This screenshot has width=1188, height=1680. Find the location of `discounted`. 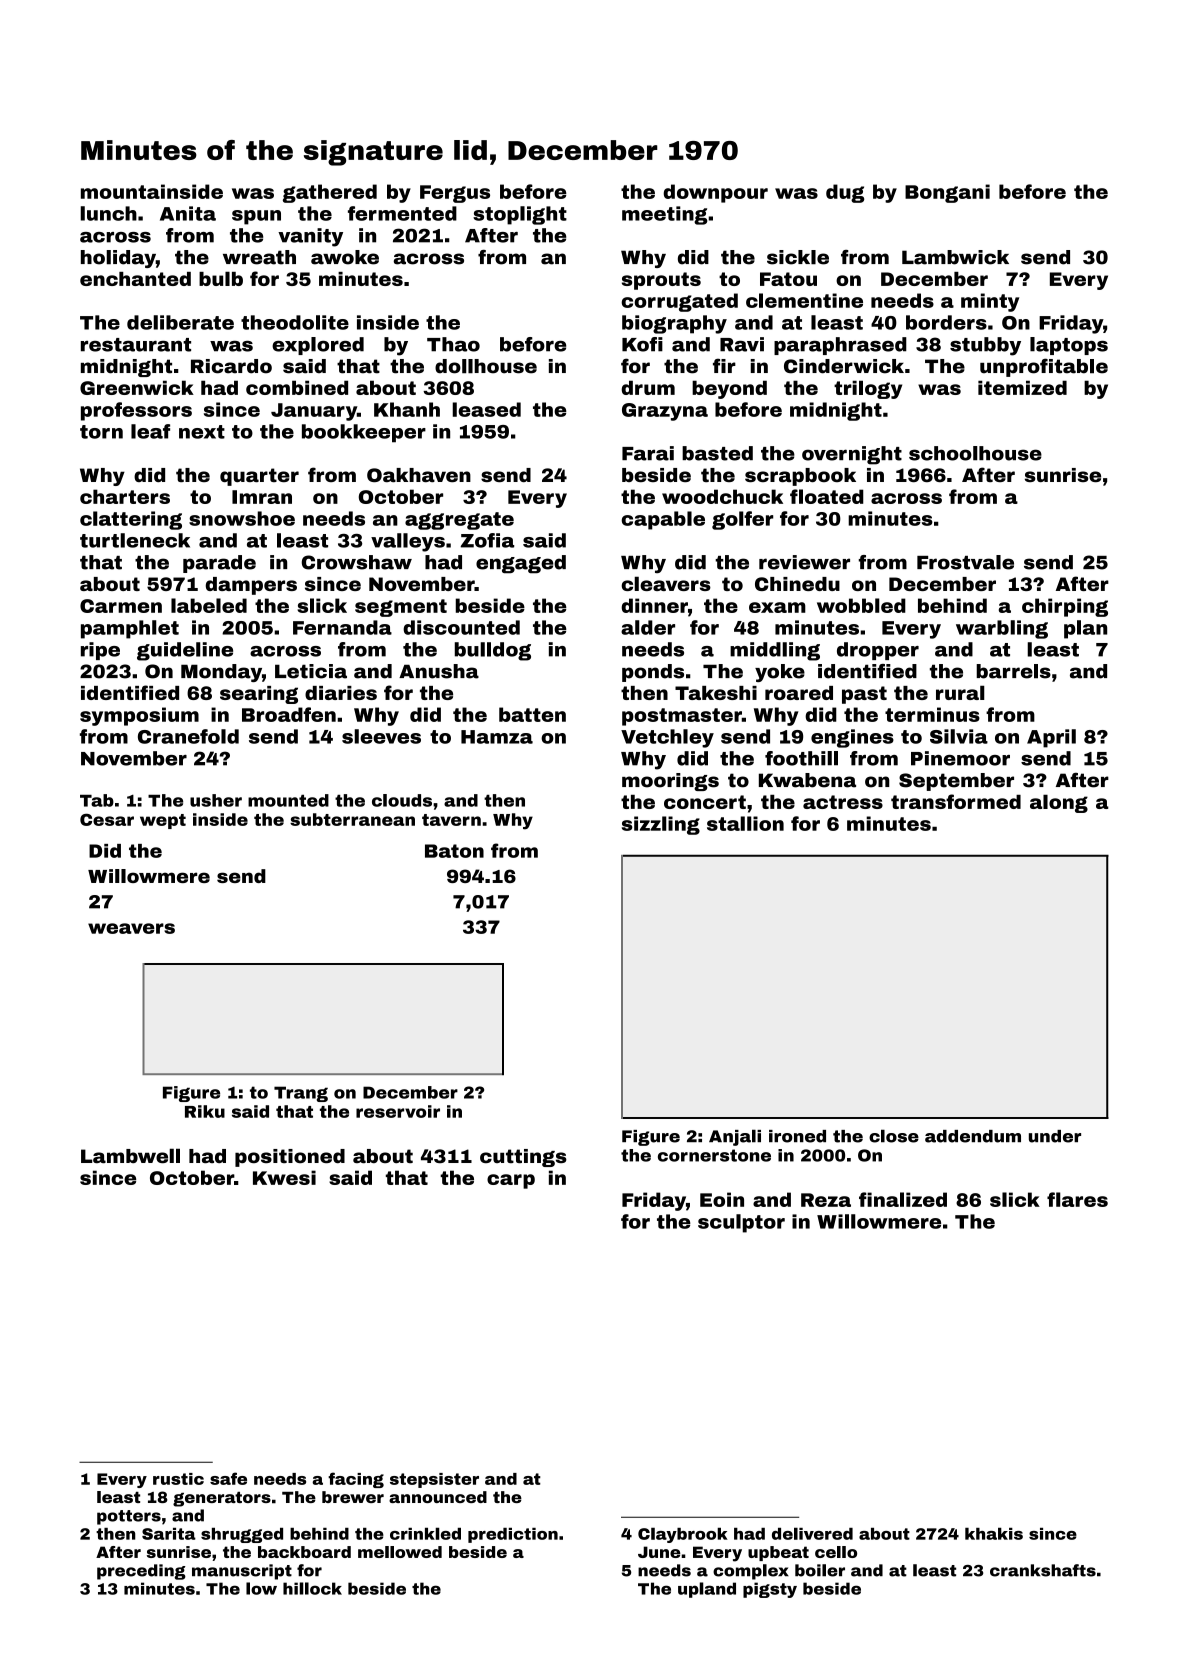

discounted is located at coordinates (461, 627).
